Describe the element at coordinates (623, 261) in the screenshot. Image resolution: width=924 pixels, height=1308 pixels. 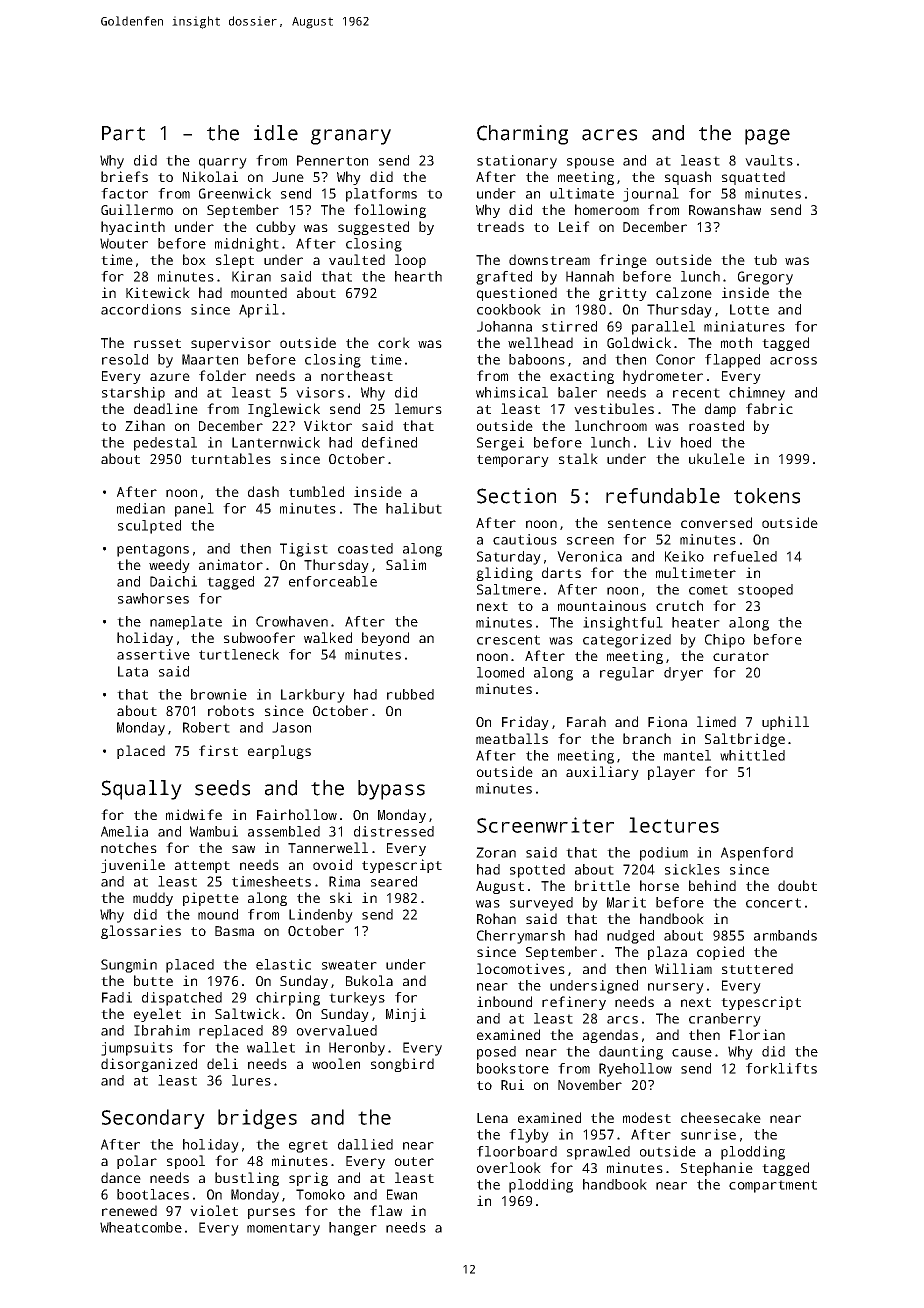
I see `fringe` at that location.
